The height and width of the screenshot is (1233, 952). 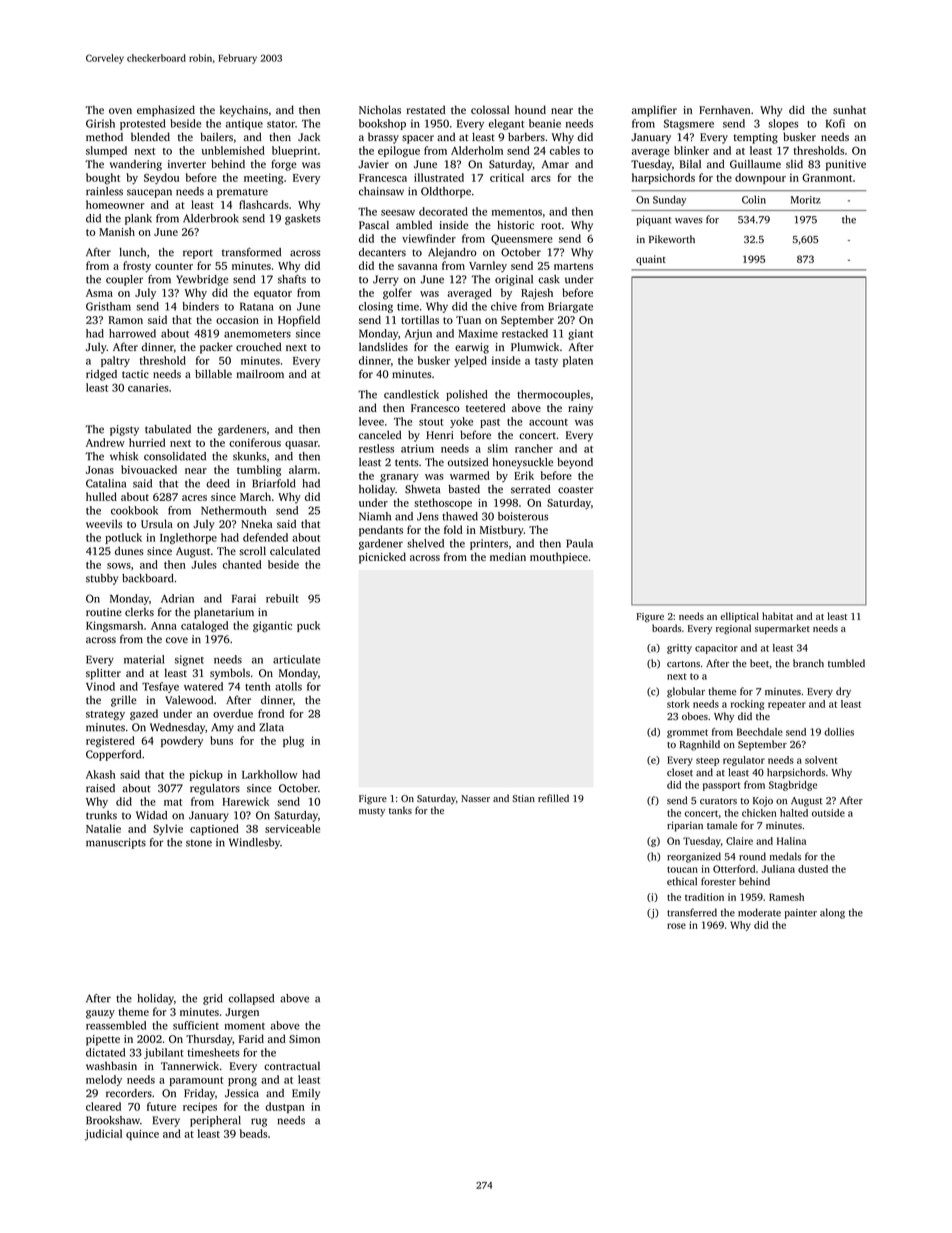 I want to click on habitat, so click(x=777, y=616).
